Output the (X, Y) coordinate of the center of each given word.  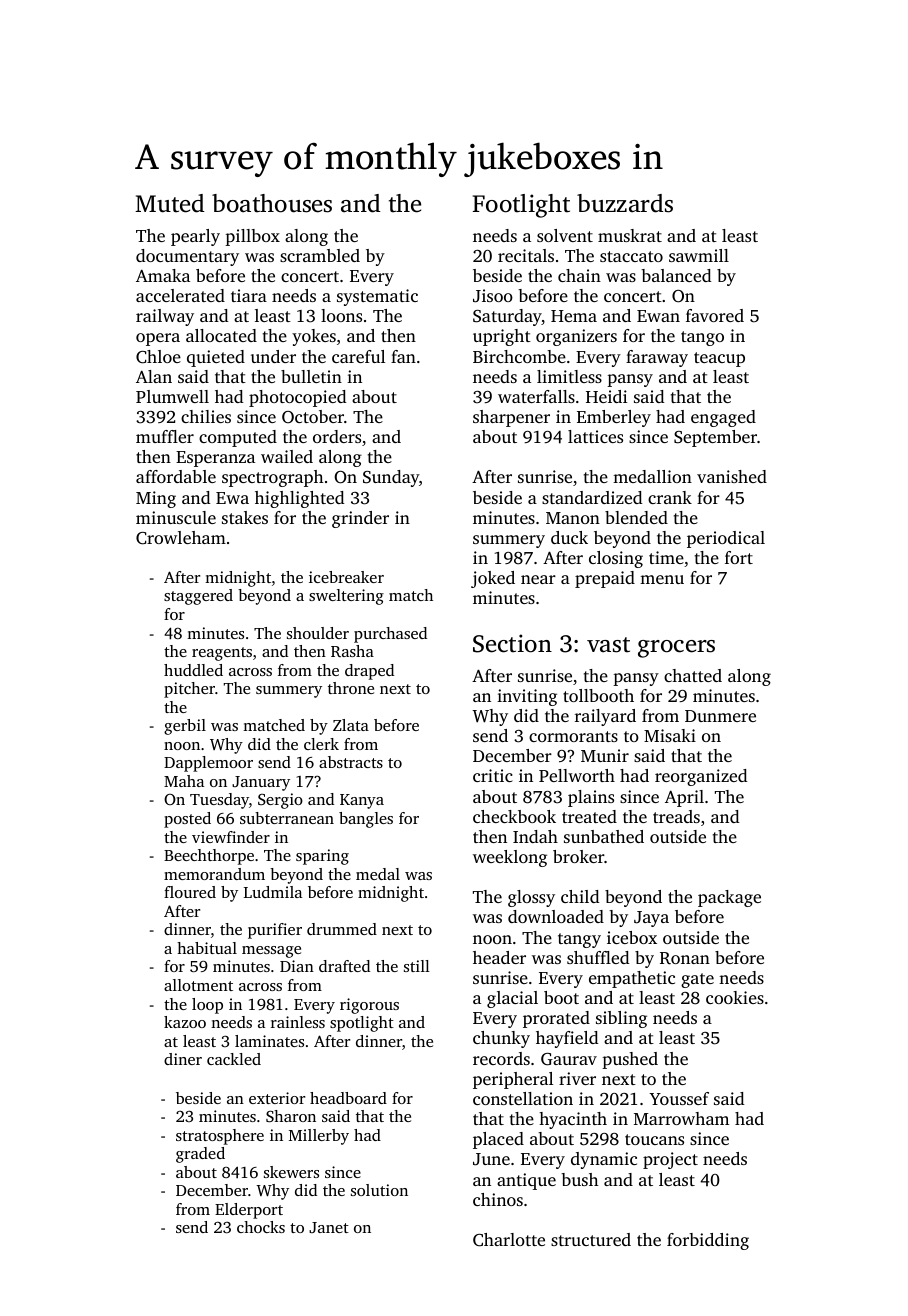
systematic (377, 297)
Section (512, 643)
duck (569, 537)
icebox (632, 937)
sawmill (699, 255)
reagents (222, 654)
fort (739, 557)
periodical (726, 539)
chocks (261, 1227)
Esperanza (215, 459)
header (499, 957)
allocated (221, 335)
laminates (269, 1041)
